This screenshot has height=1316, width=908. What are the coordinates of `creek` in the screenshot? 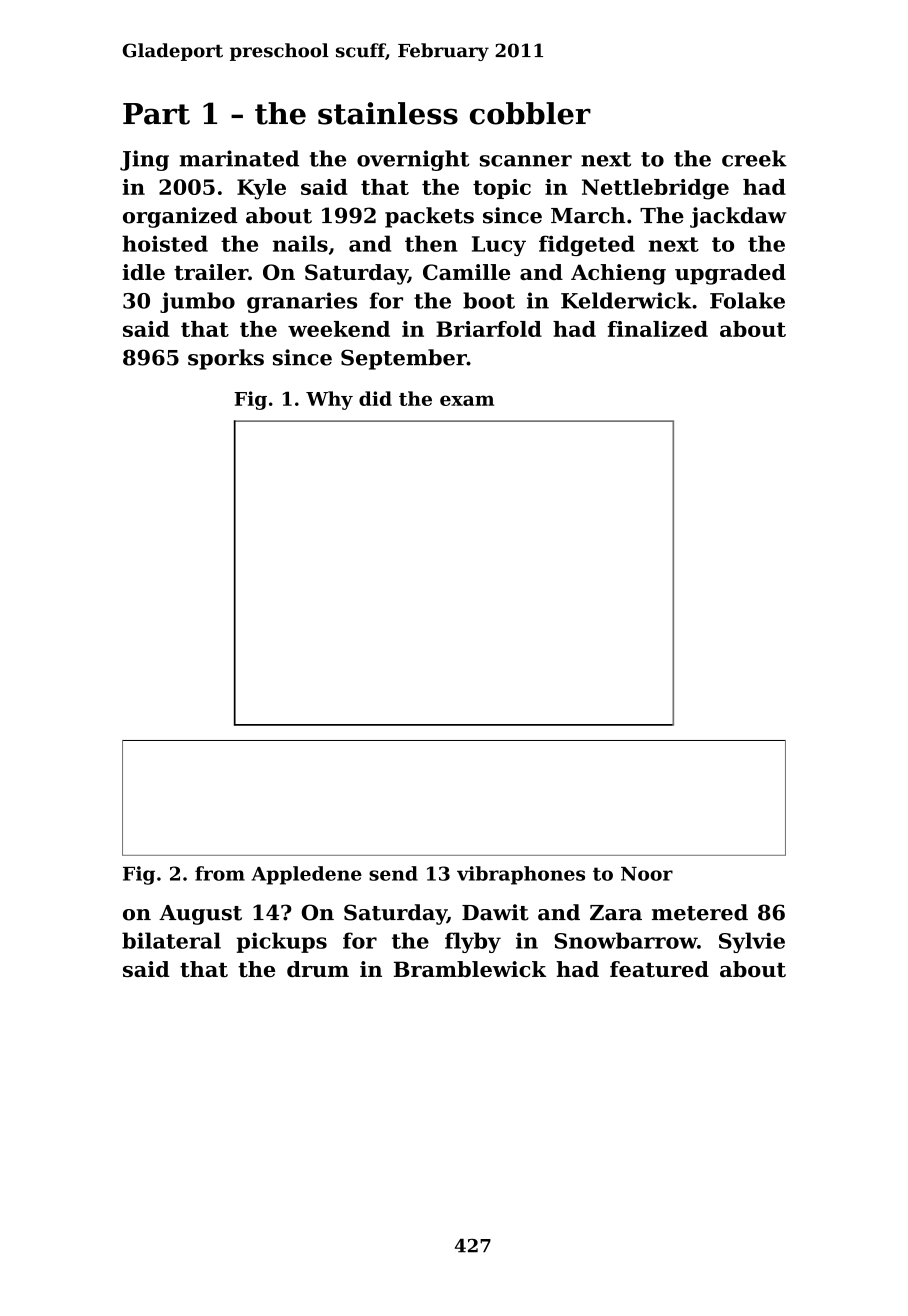 It's located at (754, 158).
